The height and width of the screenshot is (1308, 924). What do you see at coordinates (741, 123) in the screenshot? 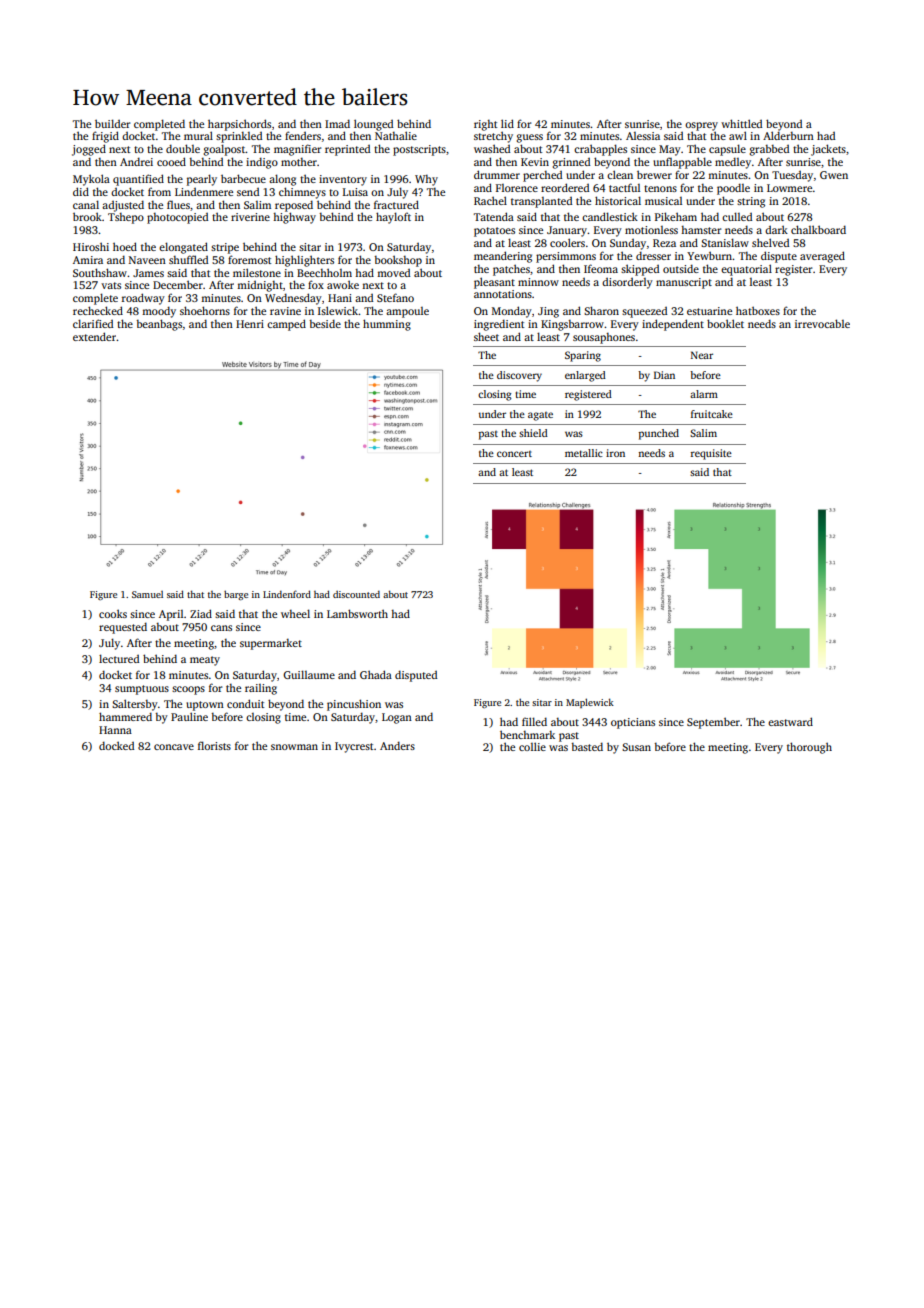
I see `whittled` at bounding box center [741, 123].
